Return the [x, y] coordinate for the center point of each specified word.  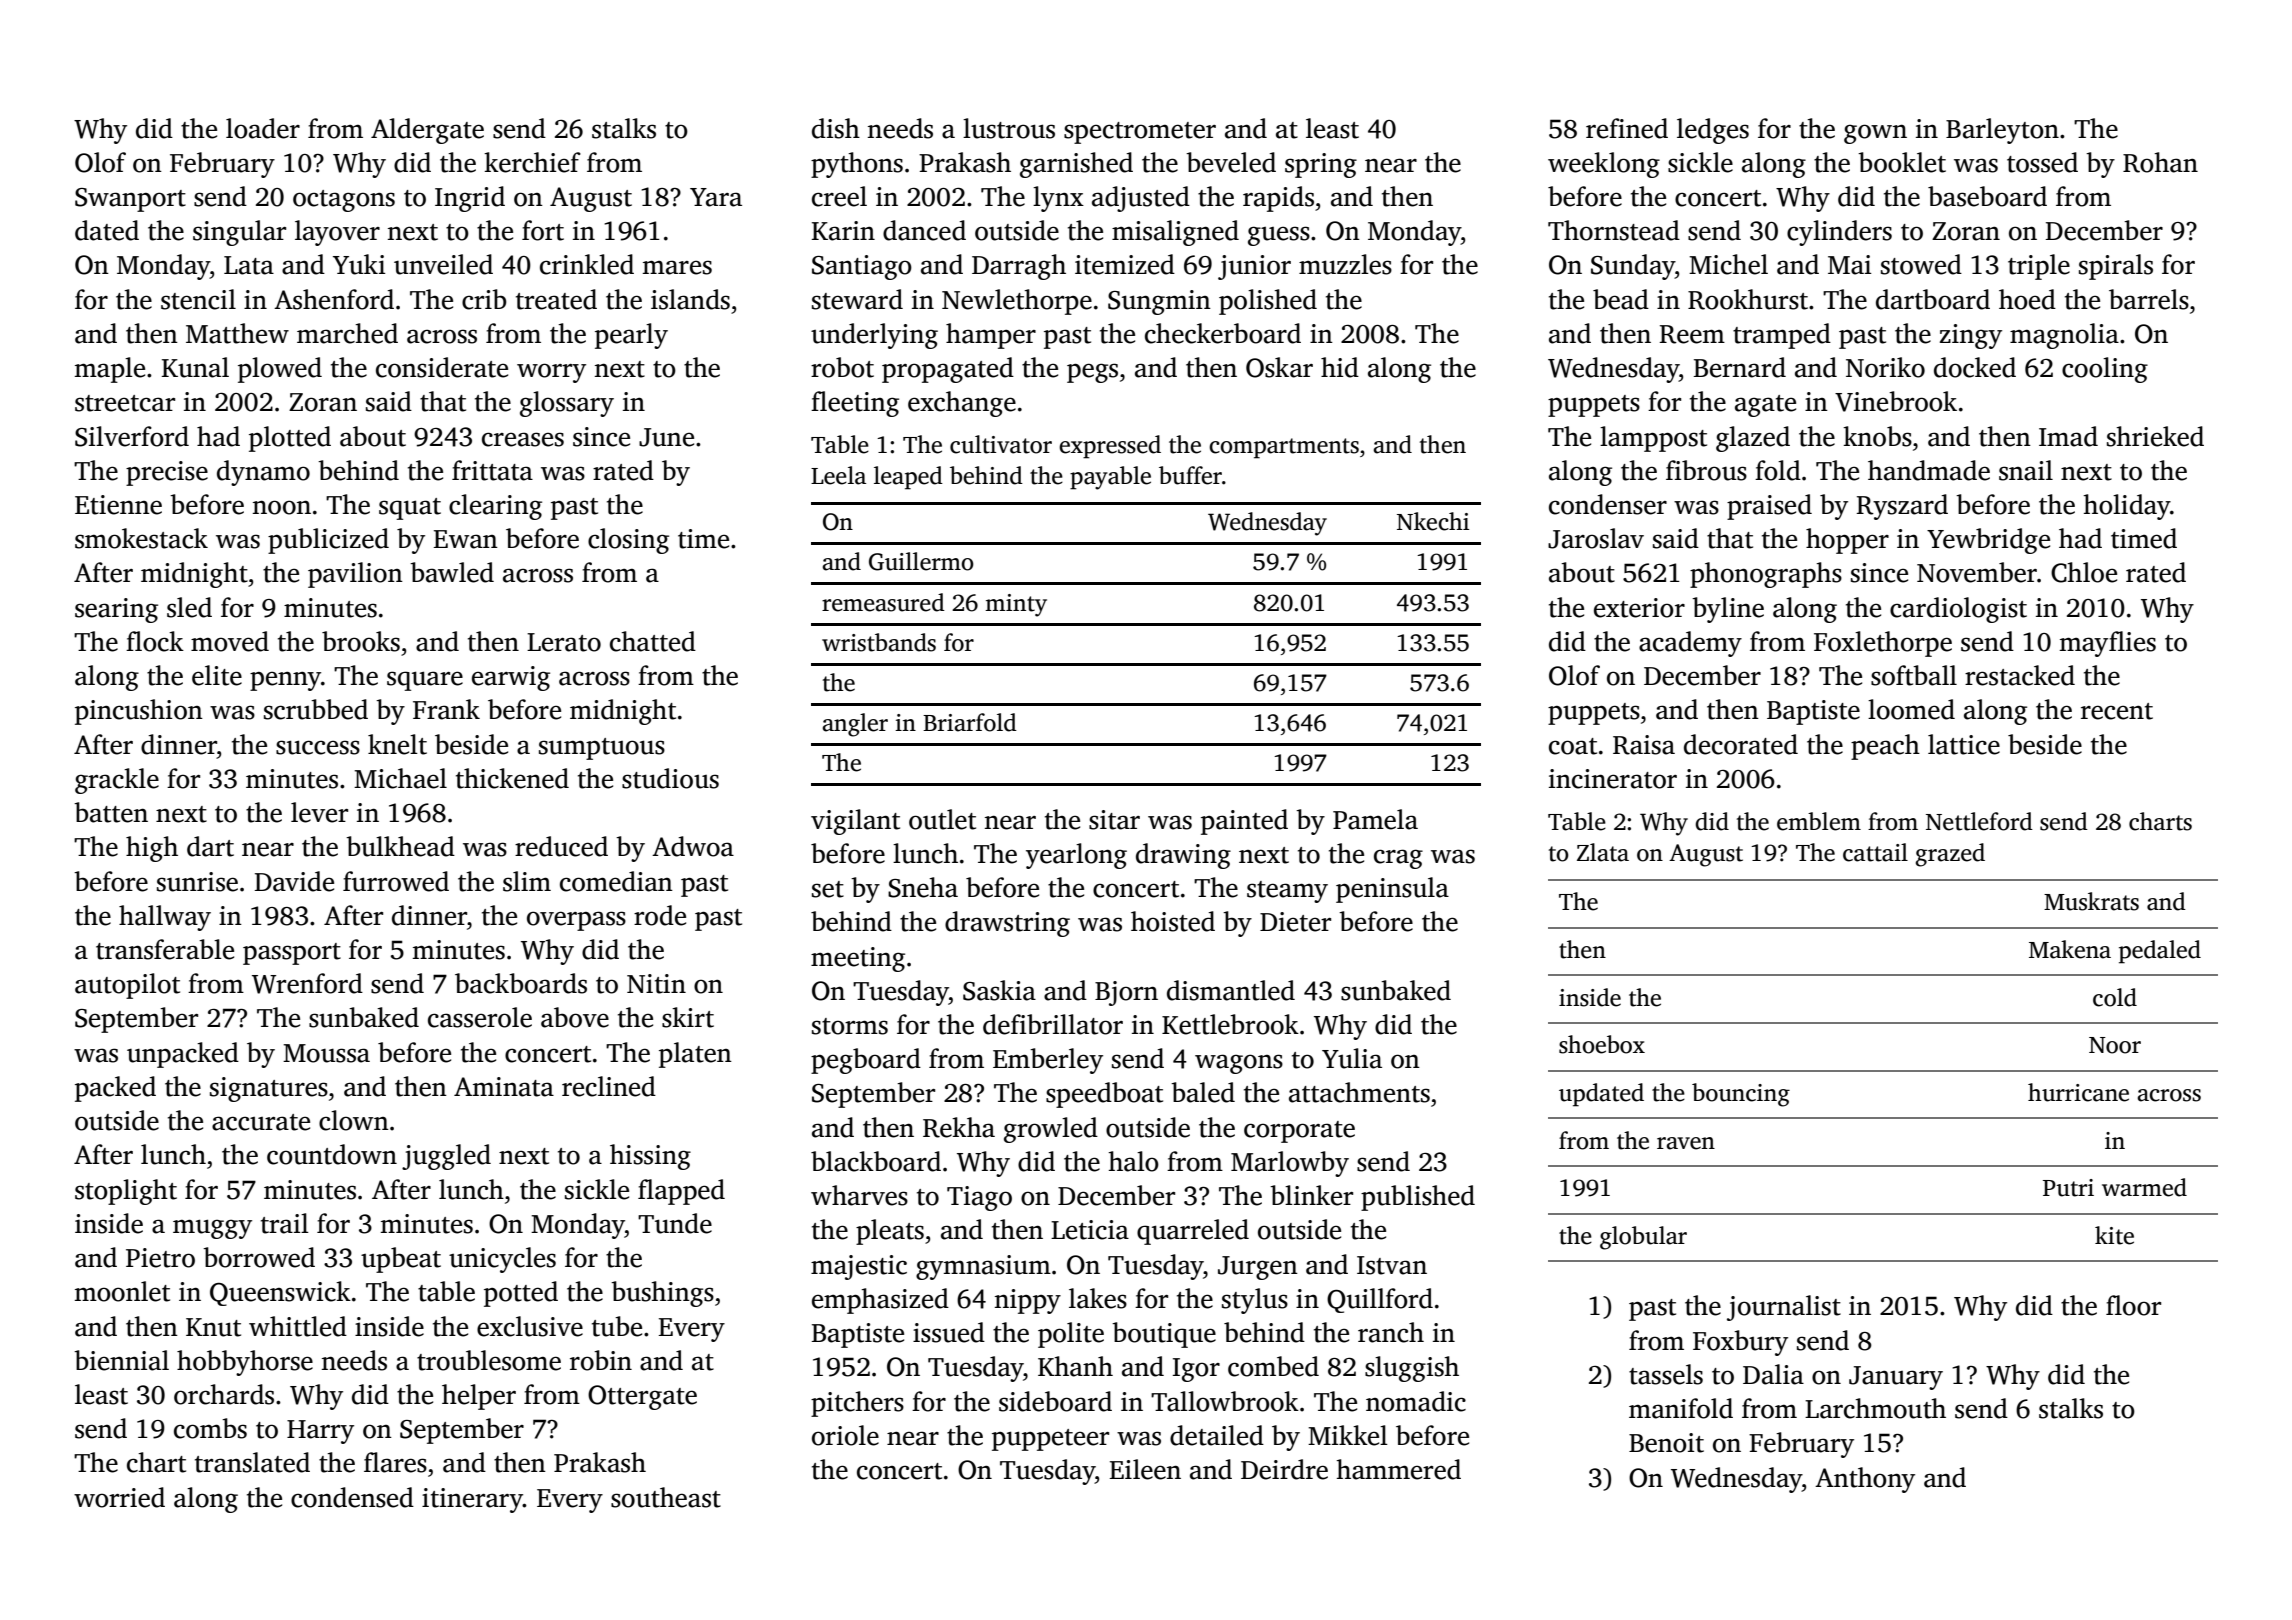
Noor [2115, 1045]
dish [836, 128]
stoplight [126, 1192]
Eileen [1145, 1469]
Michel [1728, 264]
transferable [165, 949]
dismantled [1231, 990]
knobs [1877, 436]
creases [523, 439]
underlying [874, 336]
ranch [1391, 1332]
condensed [352, 1497]
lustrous [1009, 128]
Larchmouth [1875, 1408]
